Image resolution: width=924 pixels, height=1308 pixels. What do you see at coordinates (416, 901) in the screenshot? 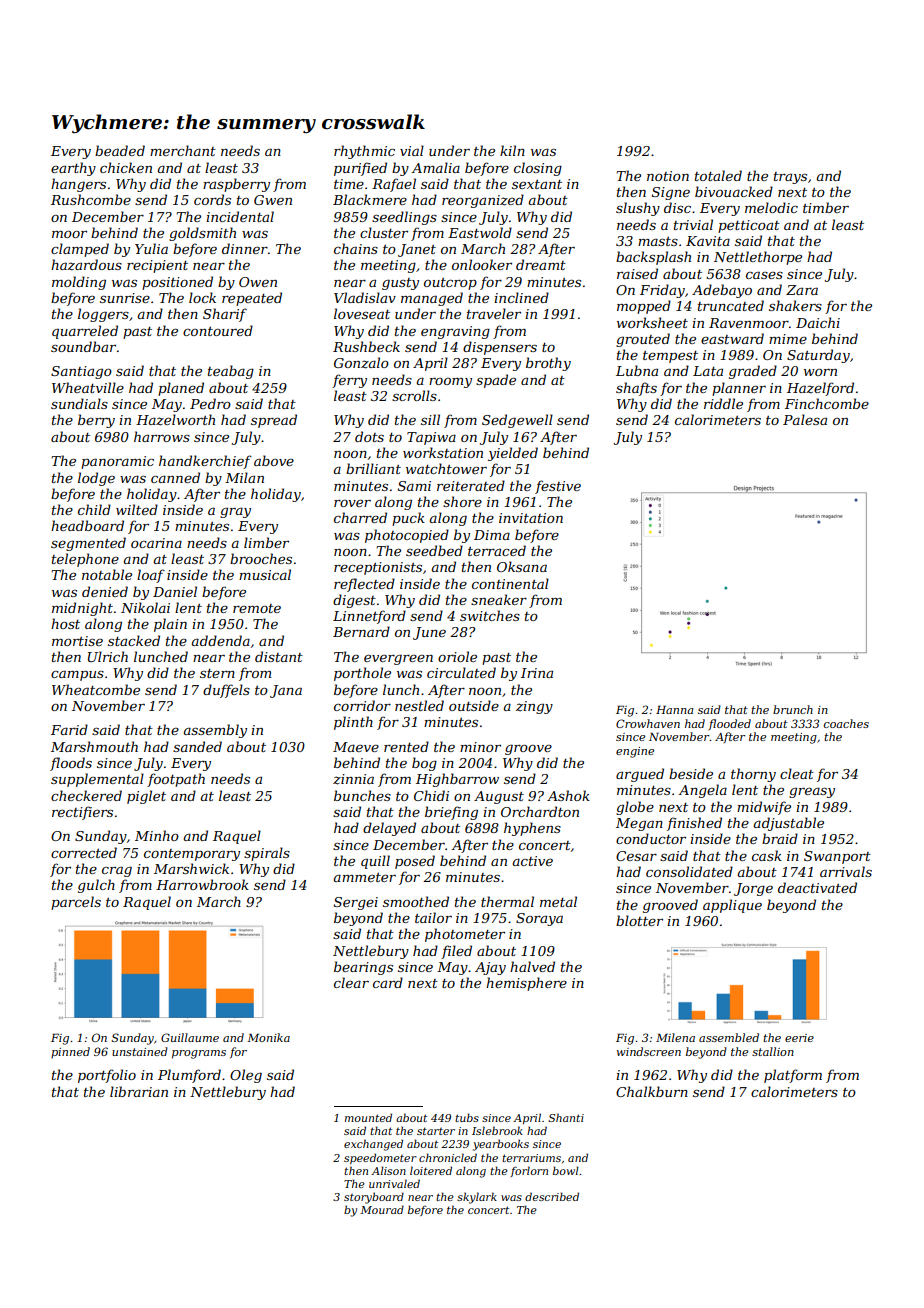
I see `smoothed` at bounding box center [416, 901].
